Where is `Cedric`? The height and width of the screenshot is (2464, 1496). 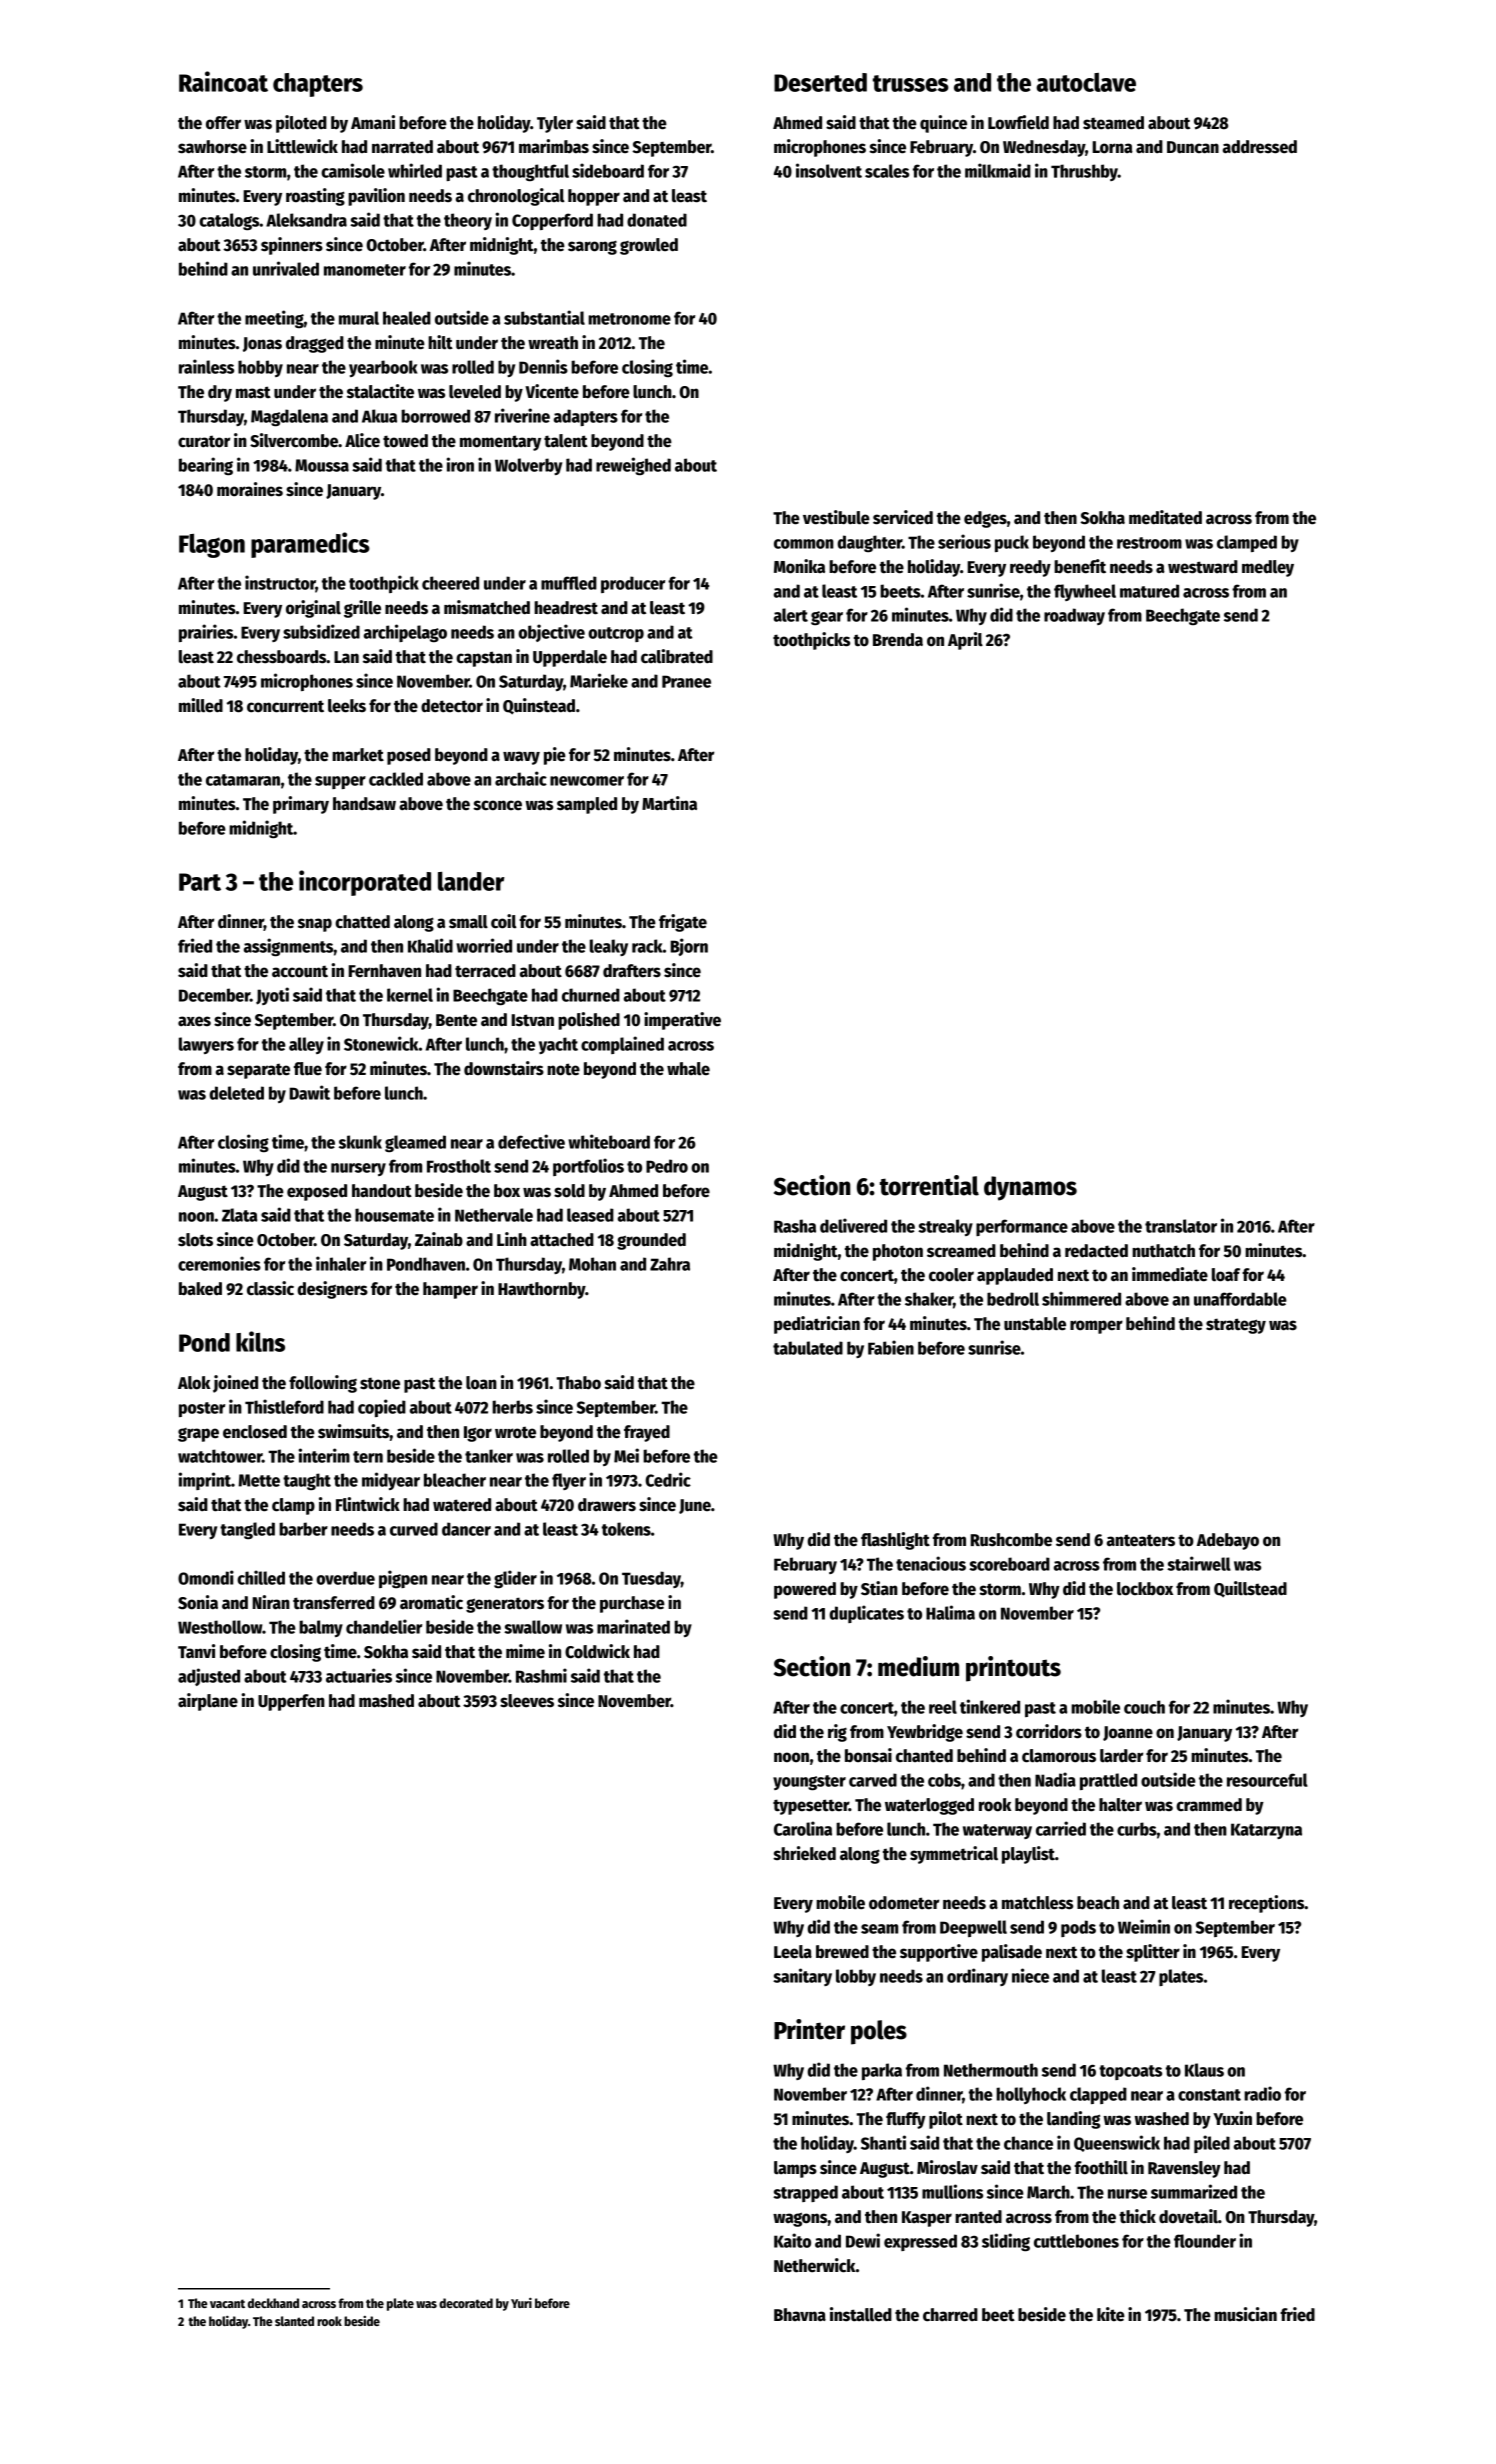
Cedric is located at coordinates (668, 1479).
